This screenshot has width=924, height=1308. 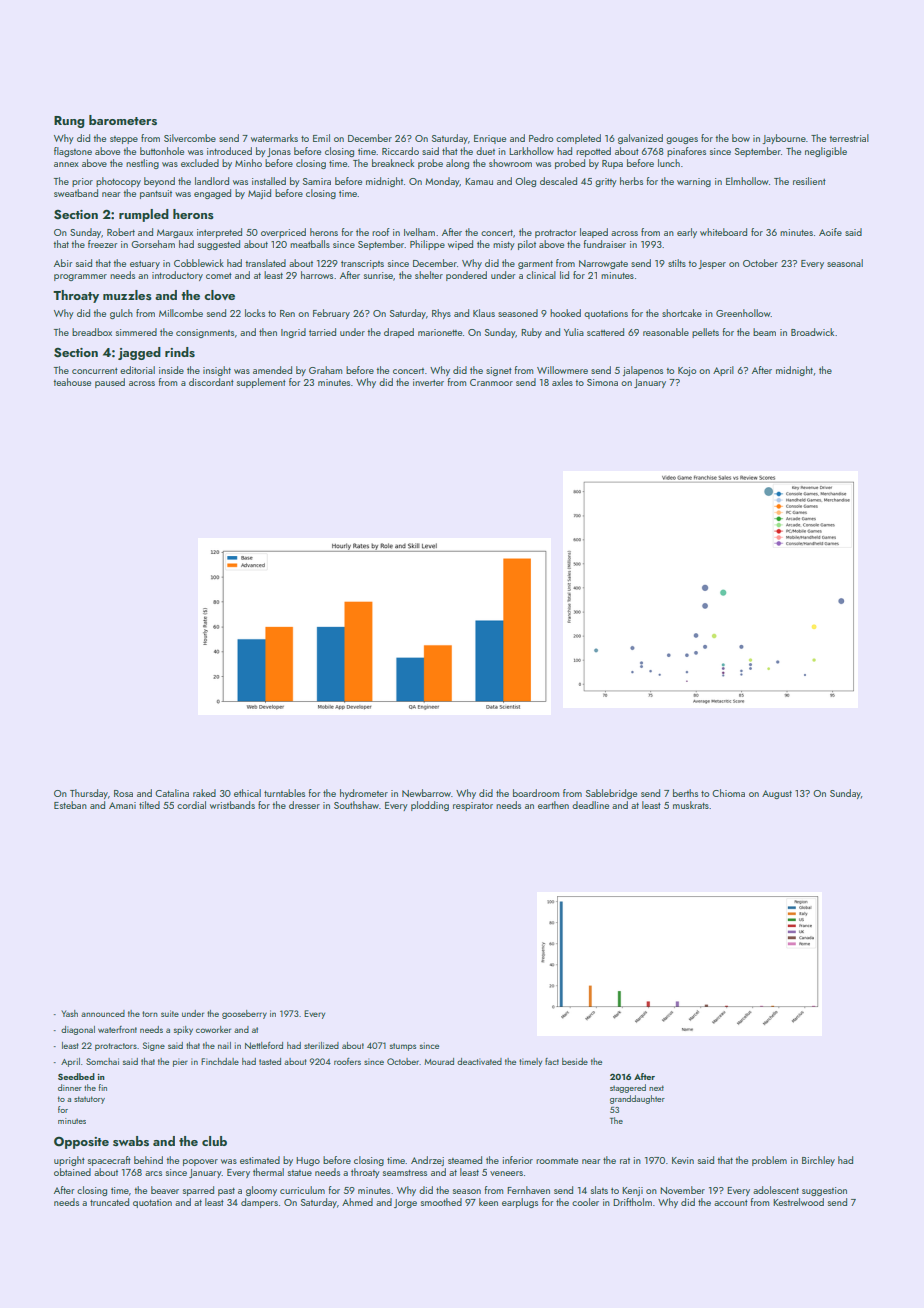 What do you see at coordinates (575, 1061) in the screenshot?
I see `beside` at bounding box center [575, 1061].
